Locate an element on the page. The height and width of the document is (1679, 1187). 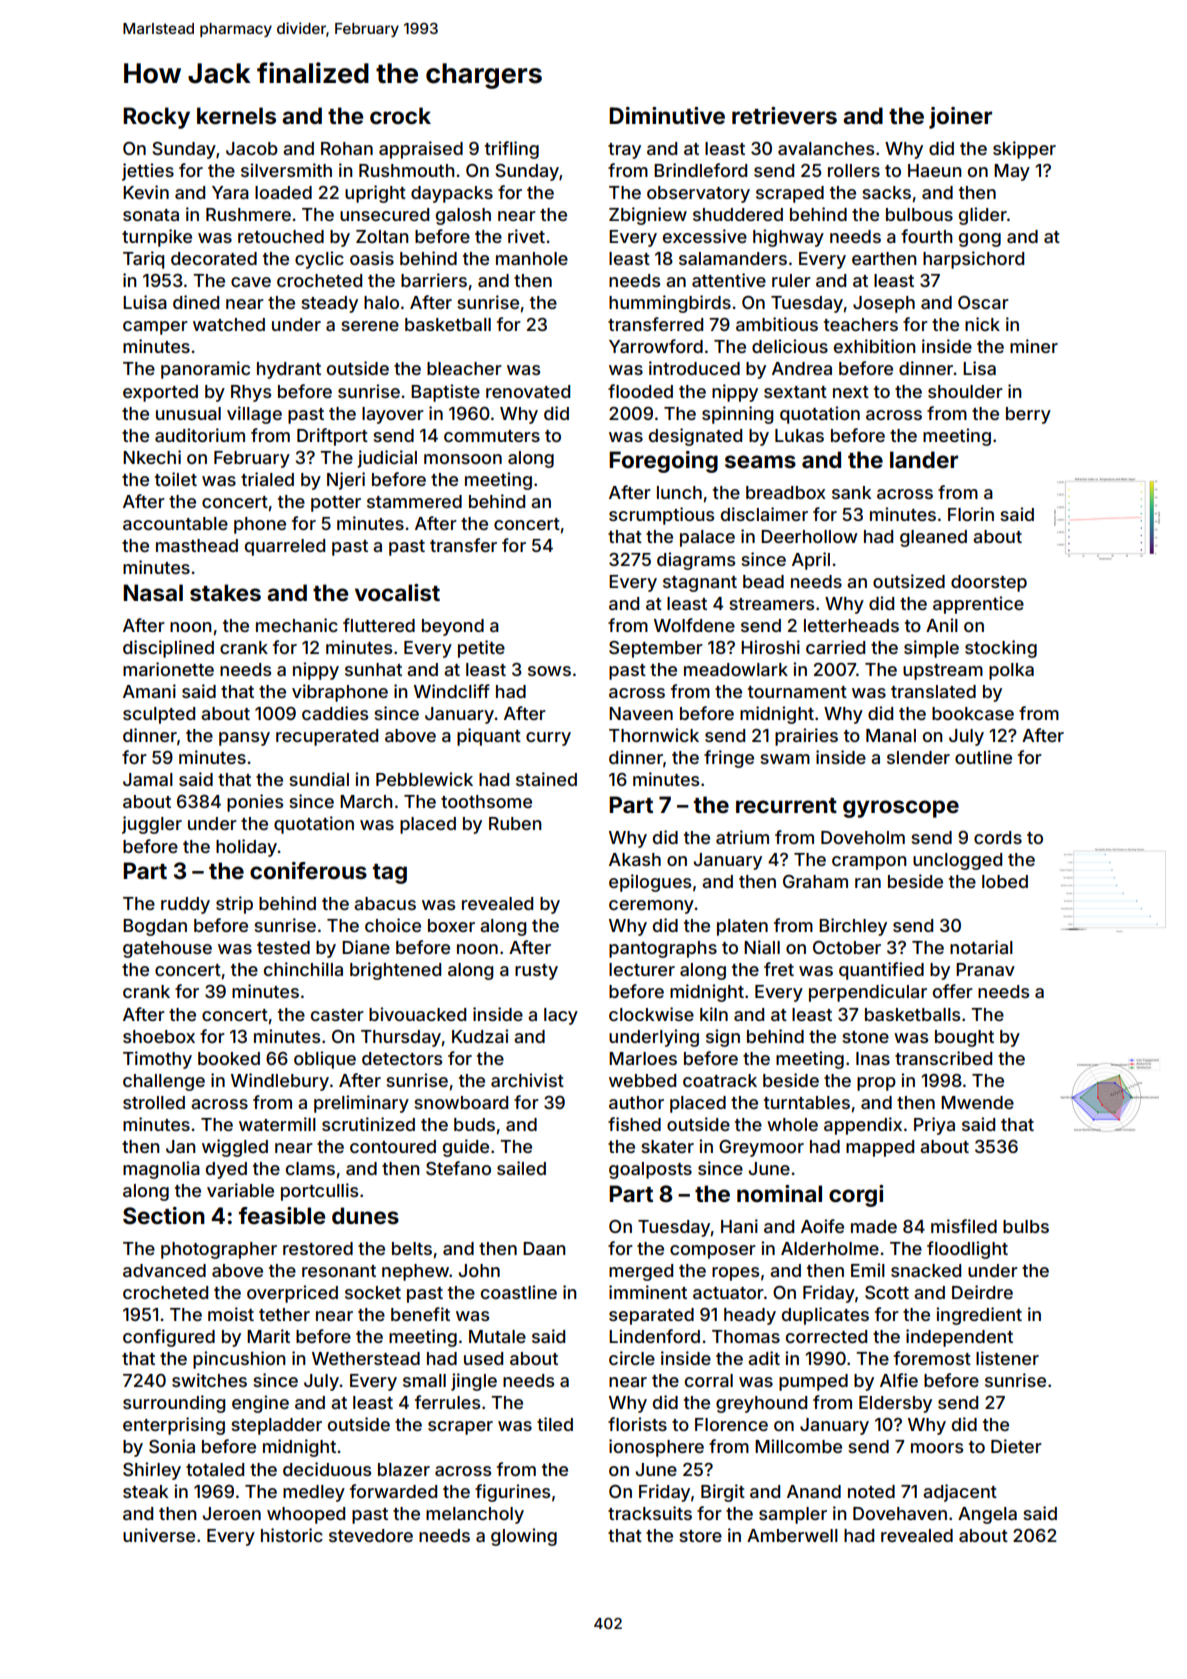
sailed is located at coordinates (521, 1168).
